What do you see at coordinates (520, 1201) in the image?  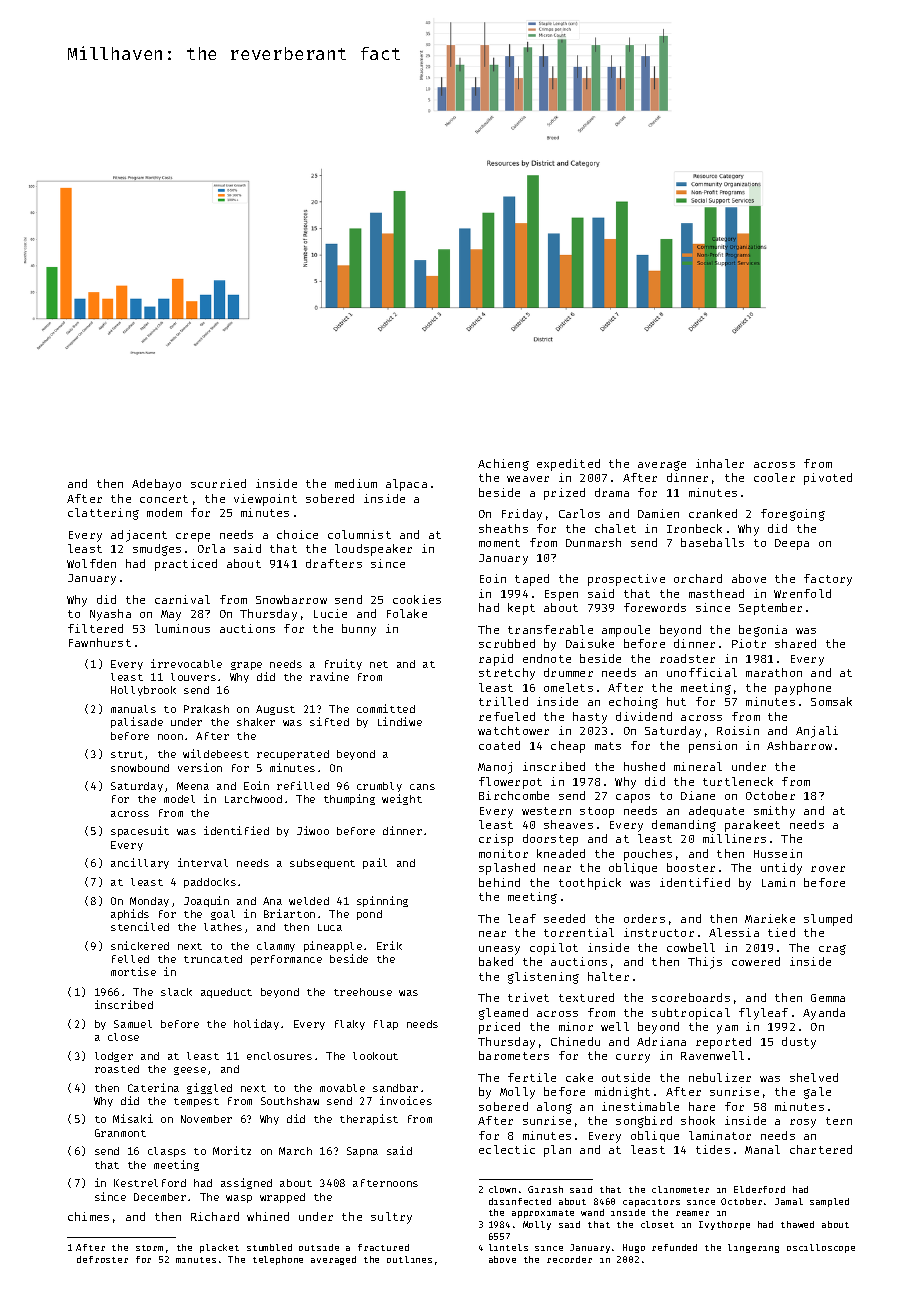 I see `disinfected` at bounding box center [520, 1201].
